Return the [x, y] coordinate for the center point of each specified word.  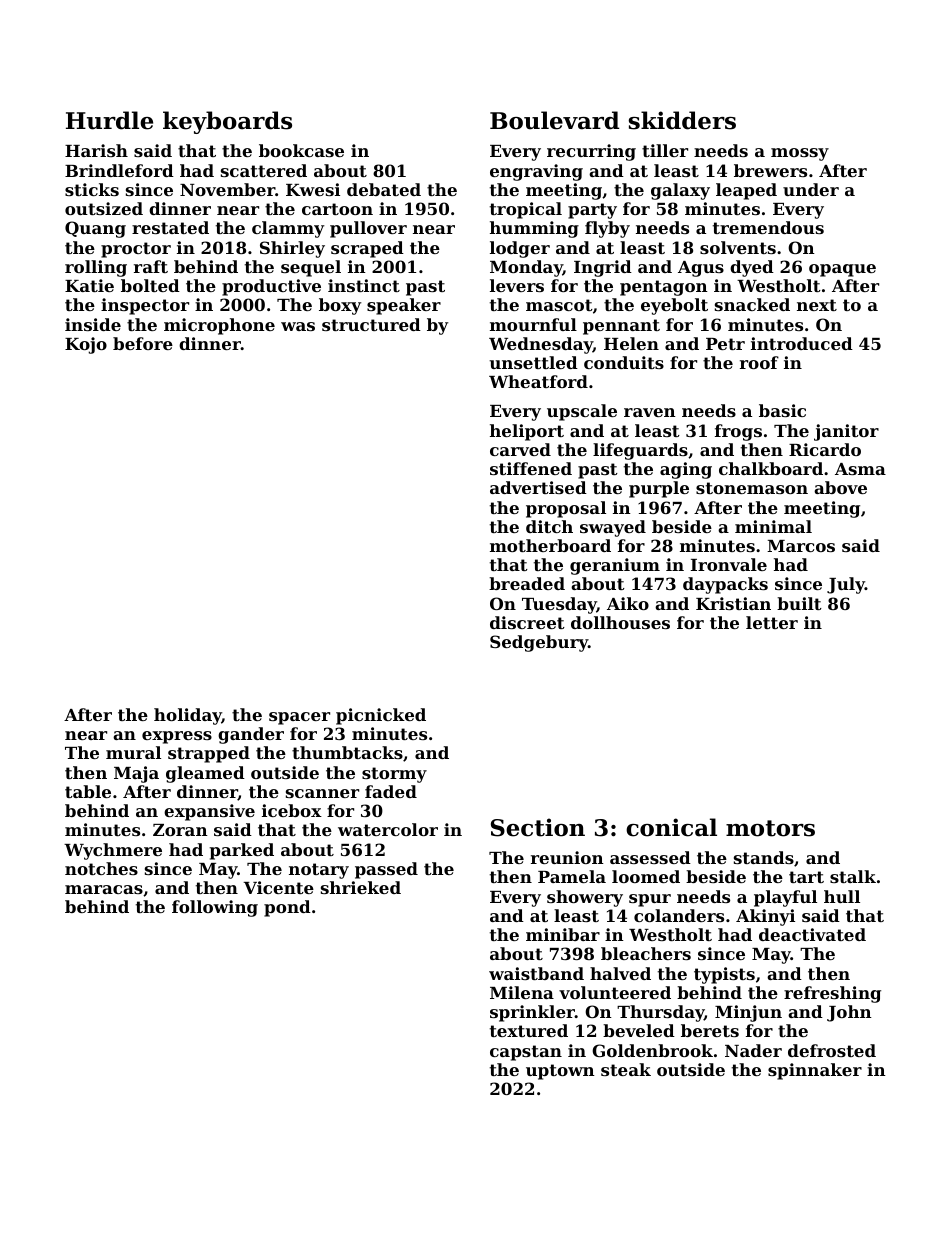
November [227, 189]
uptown [560, 1072]
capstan [526, 1053]
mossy [800, 154]
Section [538, 827]
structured [371, 324]
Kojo [86, 345]
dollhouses [620, 622]
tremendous [768, 227]
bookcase [301, 150]
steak [626, 1069]
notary [319, 871]
